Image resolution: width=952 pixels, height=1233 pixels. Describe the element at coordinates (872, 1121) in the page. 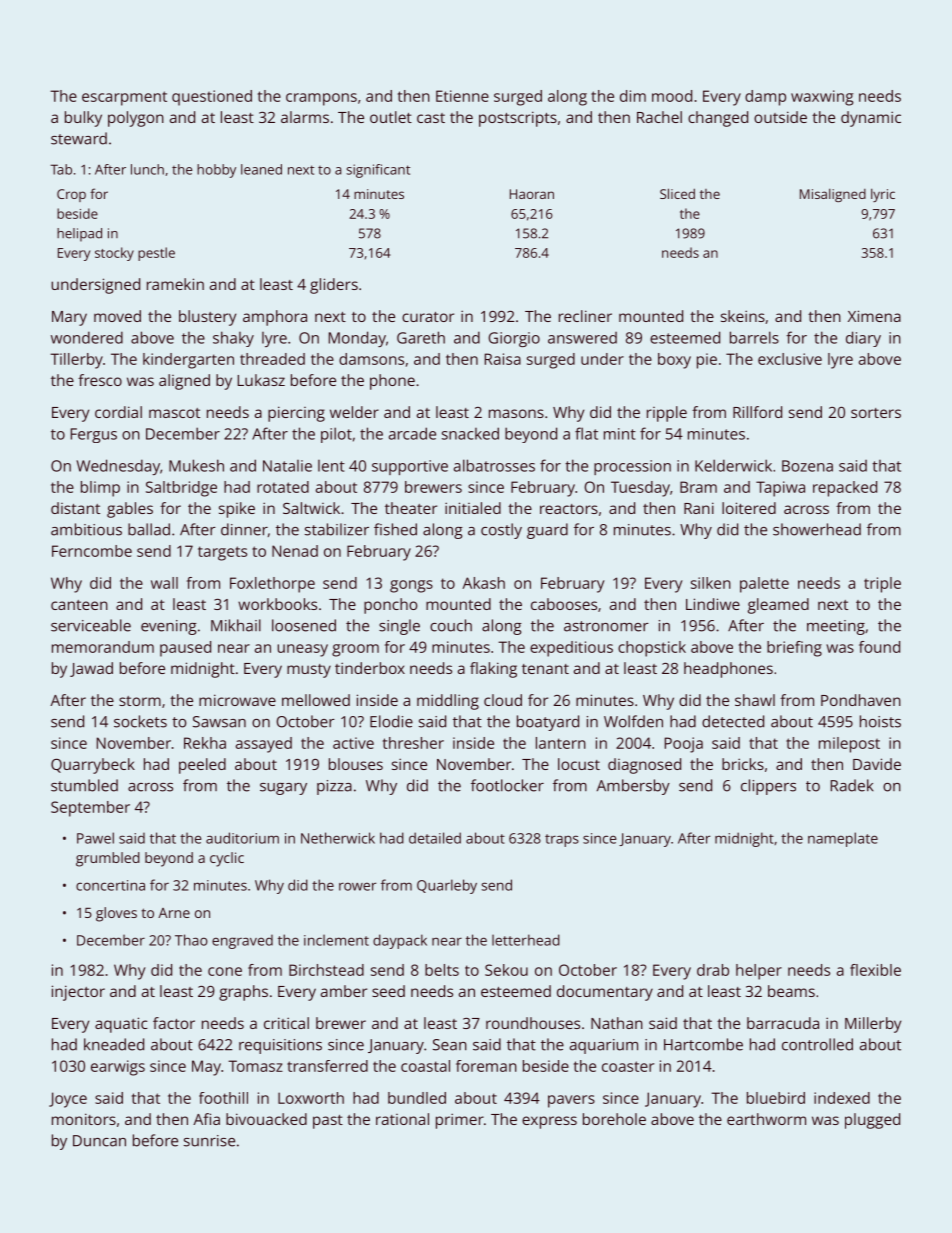

I see `plugged` at that location.
